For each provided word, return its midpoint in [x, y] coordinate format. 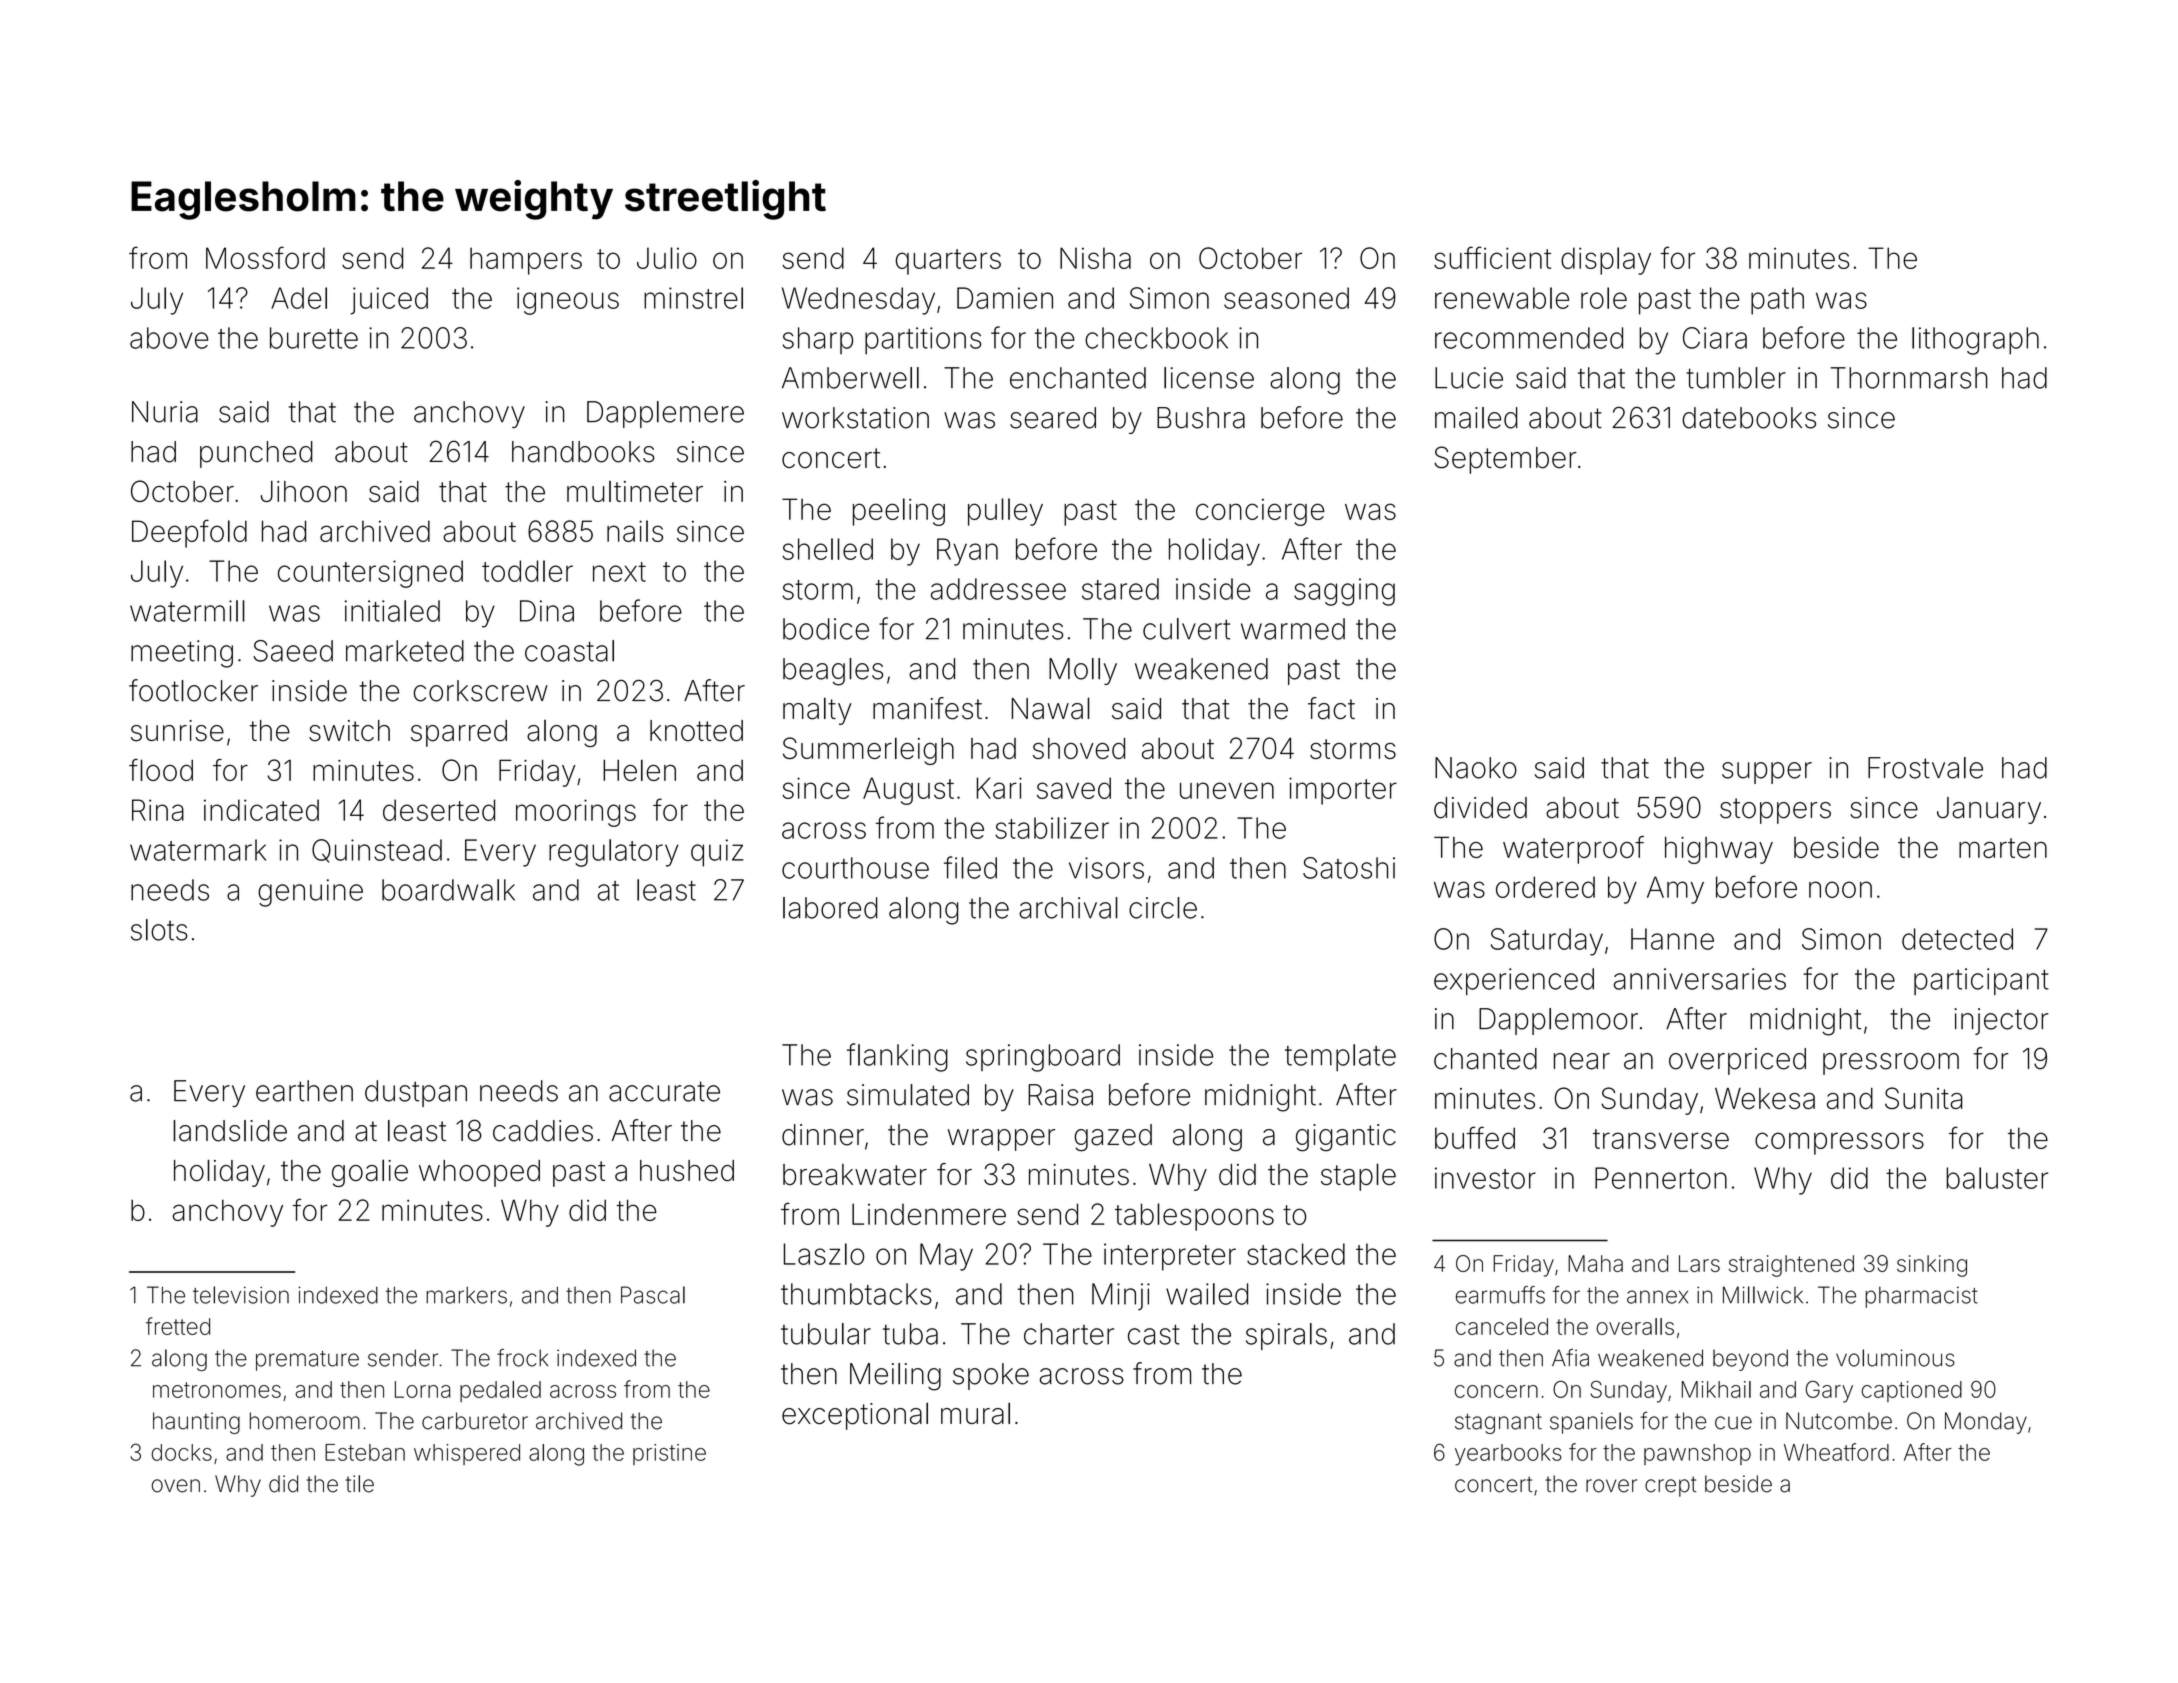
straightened [1791, 1266]
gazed [1113, 1138]
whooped [479, 1173]
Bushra [1201, 418]
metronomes [217, 1390]
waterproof [1573, 850]
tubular [826, 1334]
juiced [389, 301]
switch [349, 731]
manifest [927, 708]
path [1777, 301]
